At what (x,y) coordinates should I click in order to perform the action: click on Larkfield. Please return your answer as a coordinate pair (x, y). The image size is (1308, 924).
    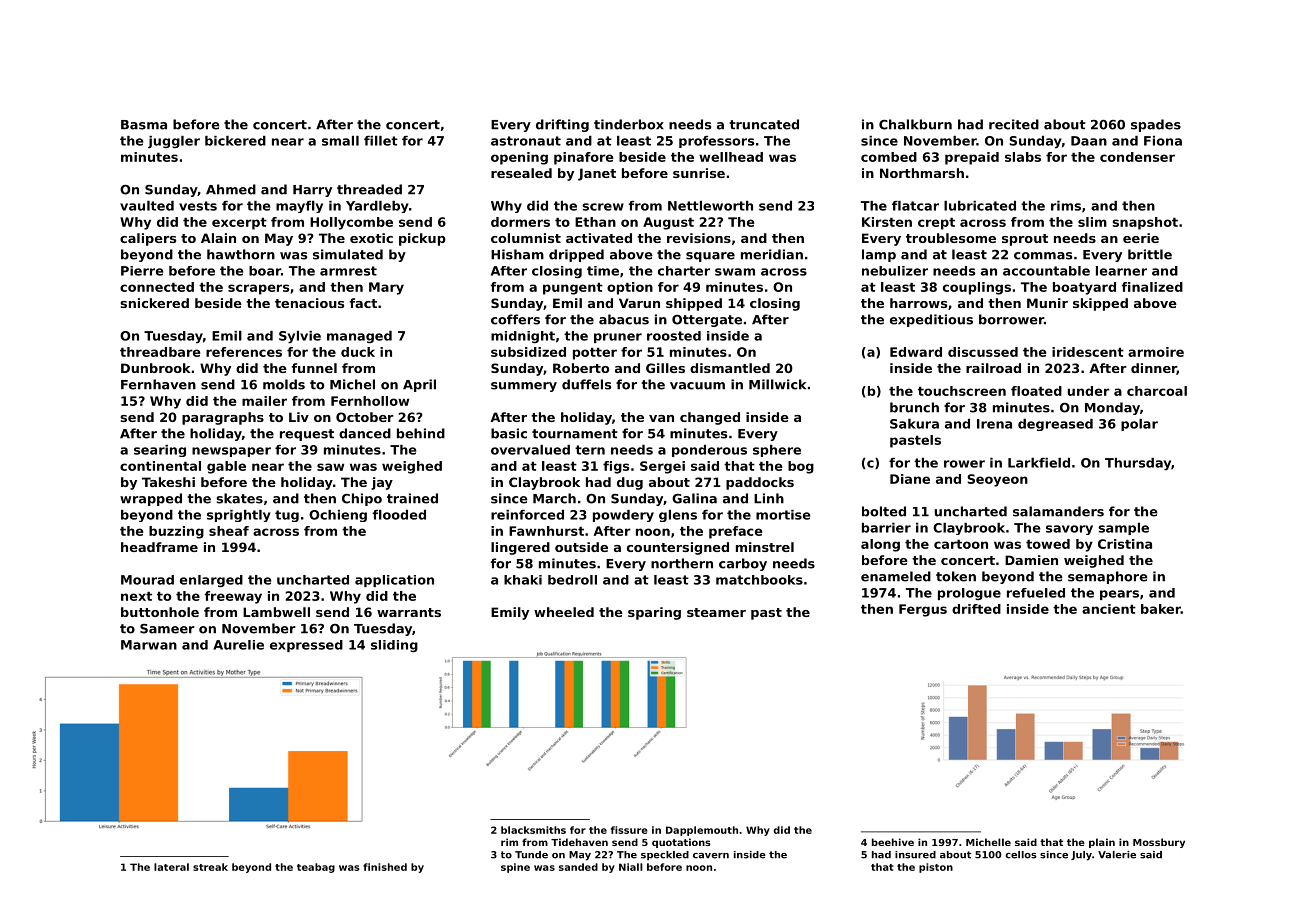
    Looking at the image, I should click on (1039, 463).
